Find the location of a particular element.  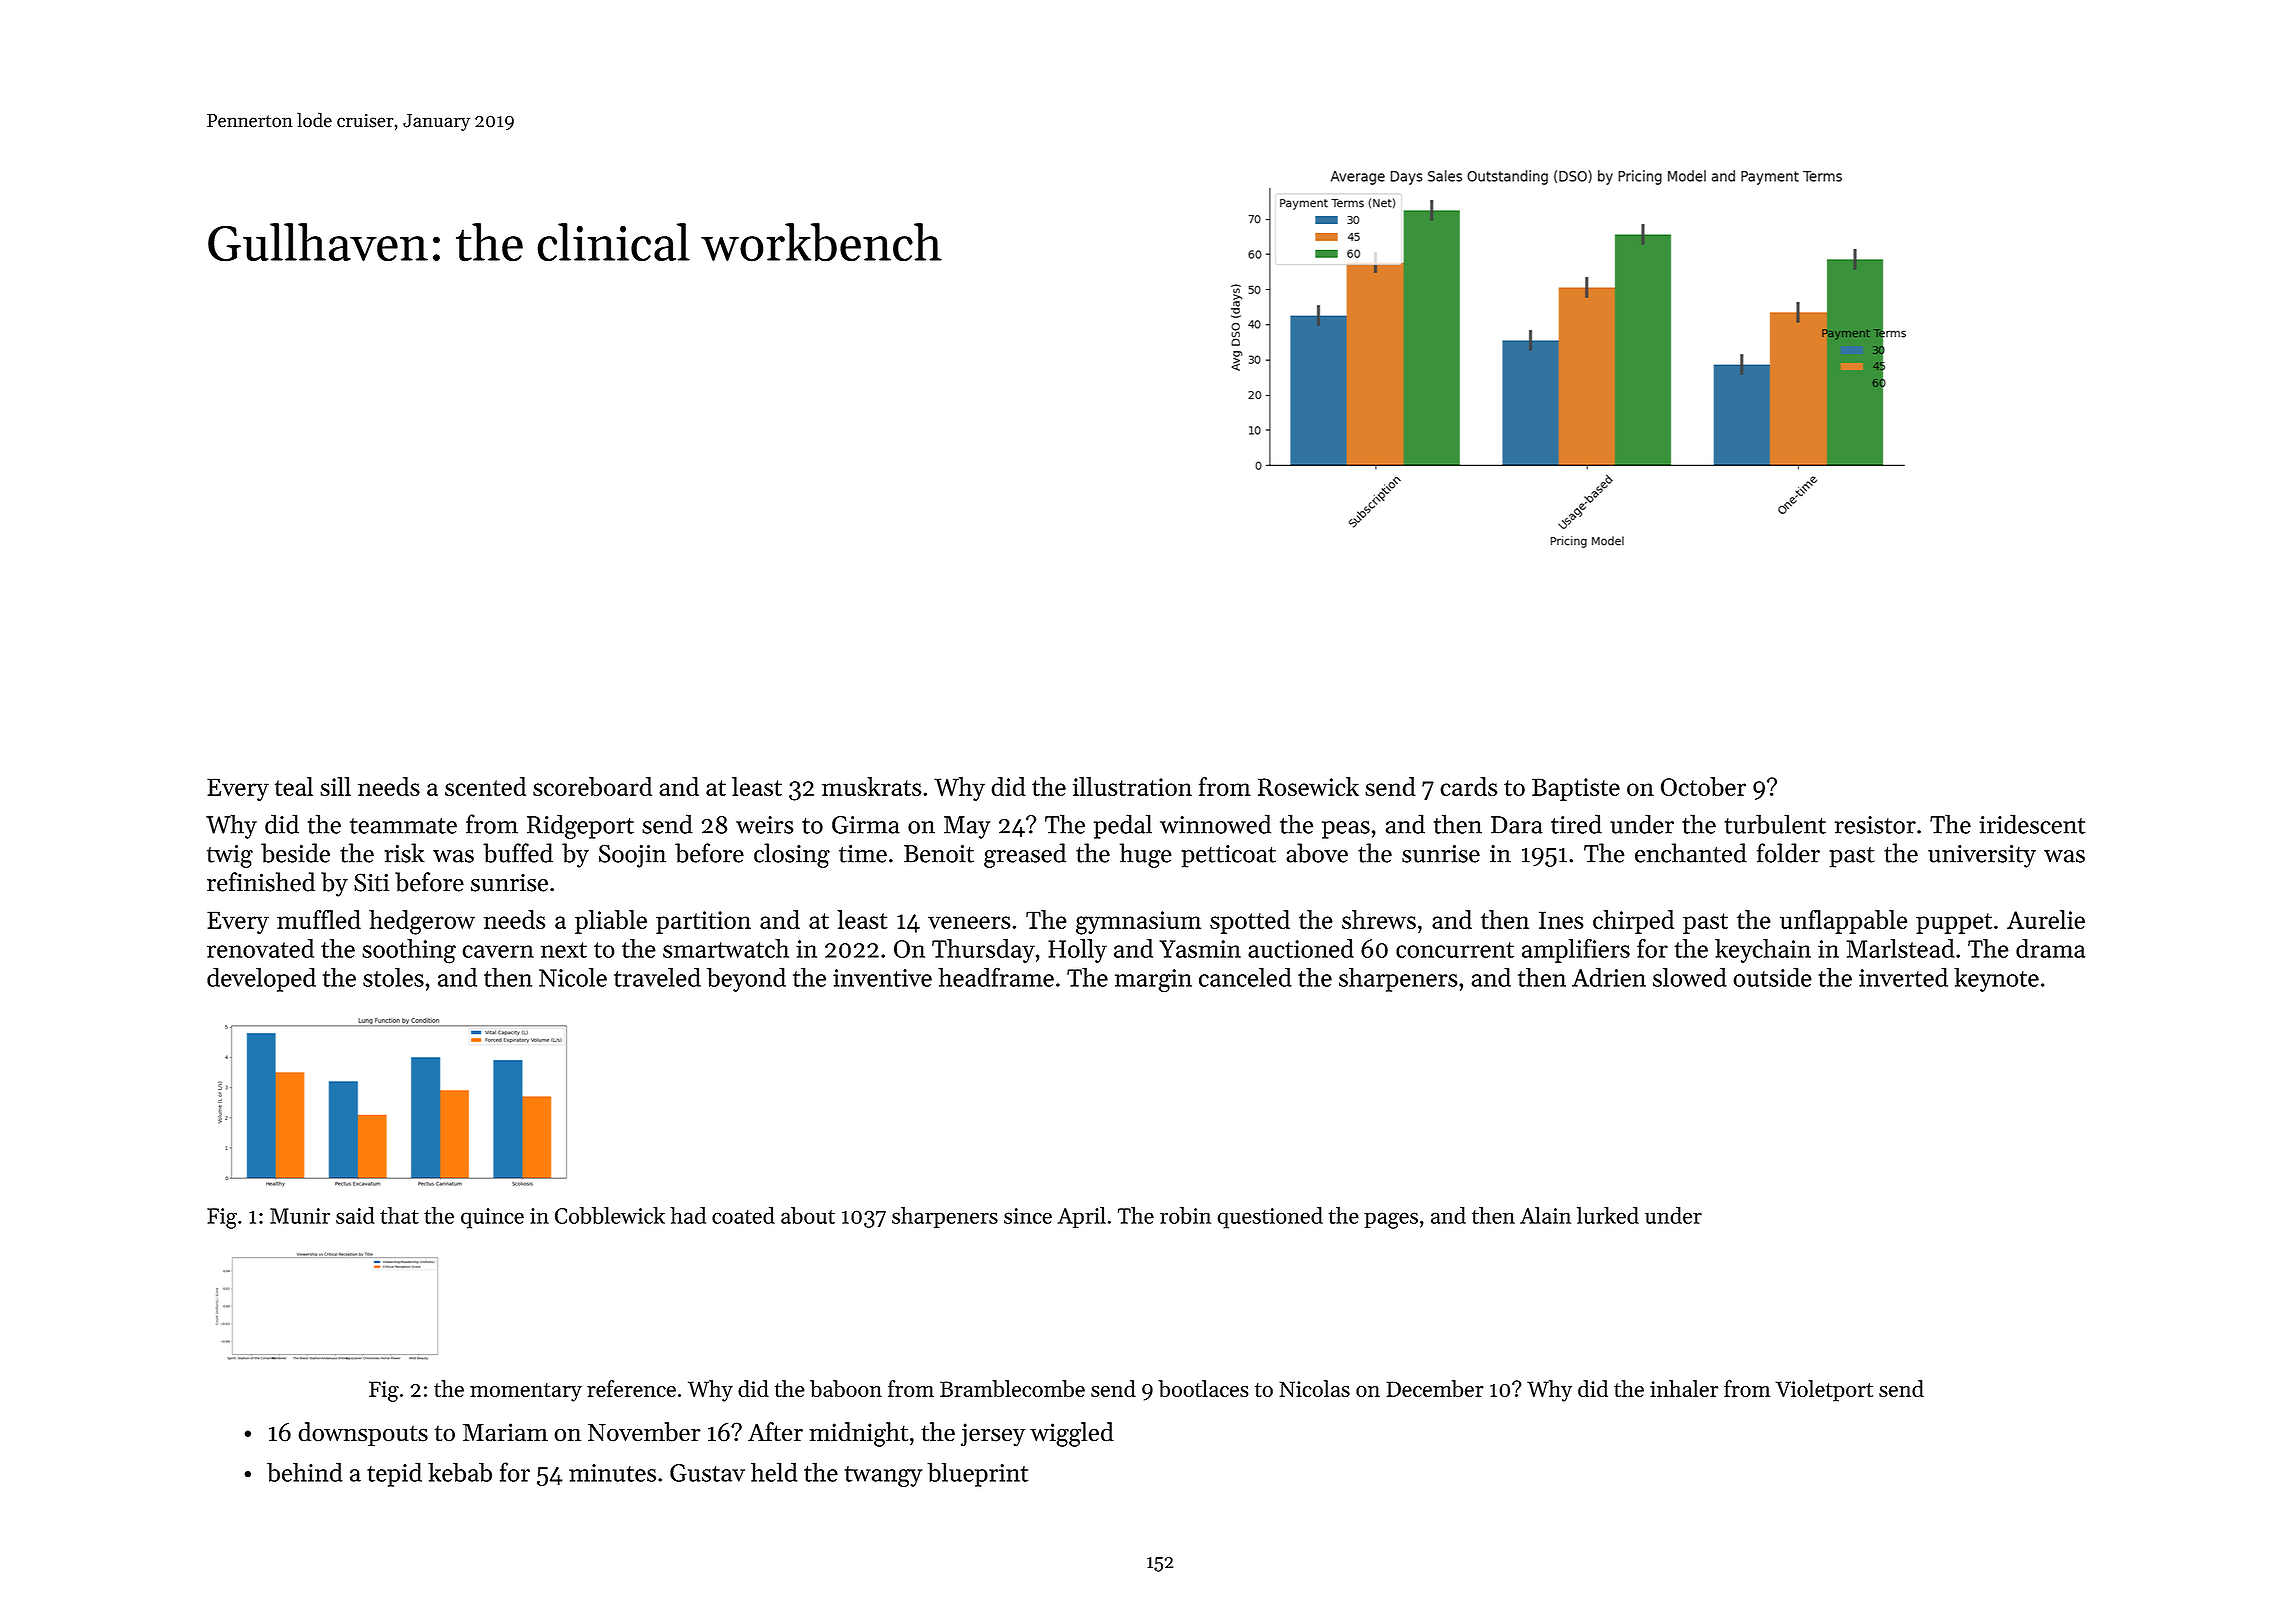

concurrent is located at coordinates (1455, 950).
